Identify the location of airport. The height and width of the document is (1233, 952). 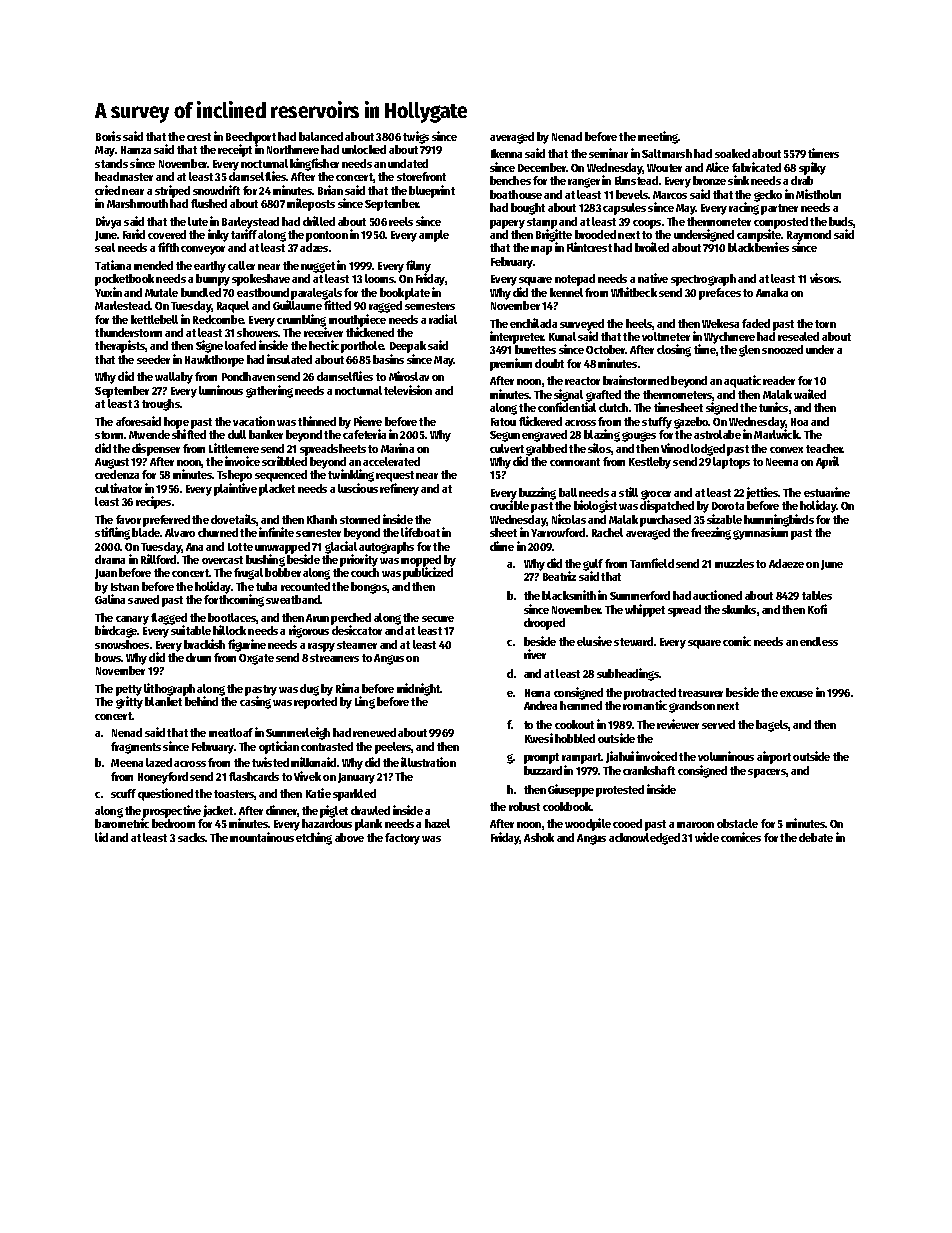
(774, 757).
